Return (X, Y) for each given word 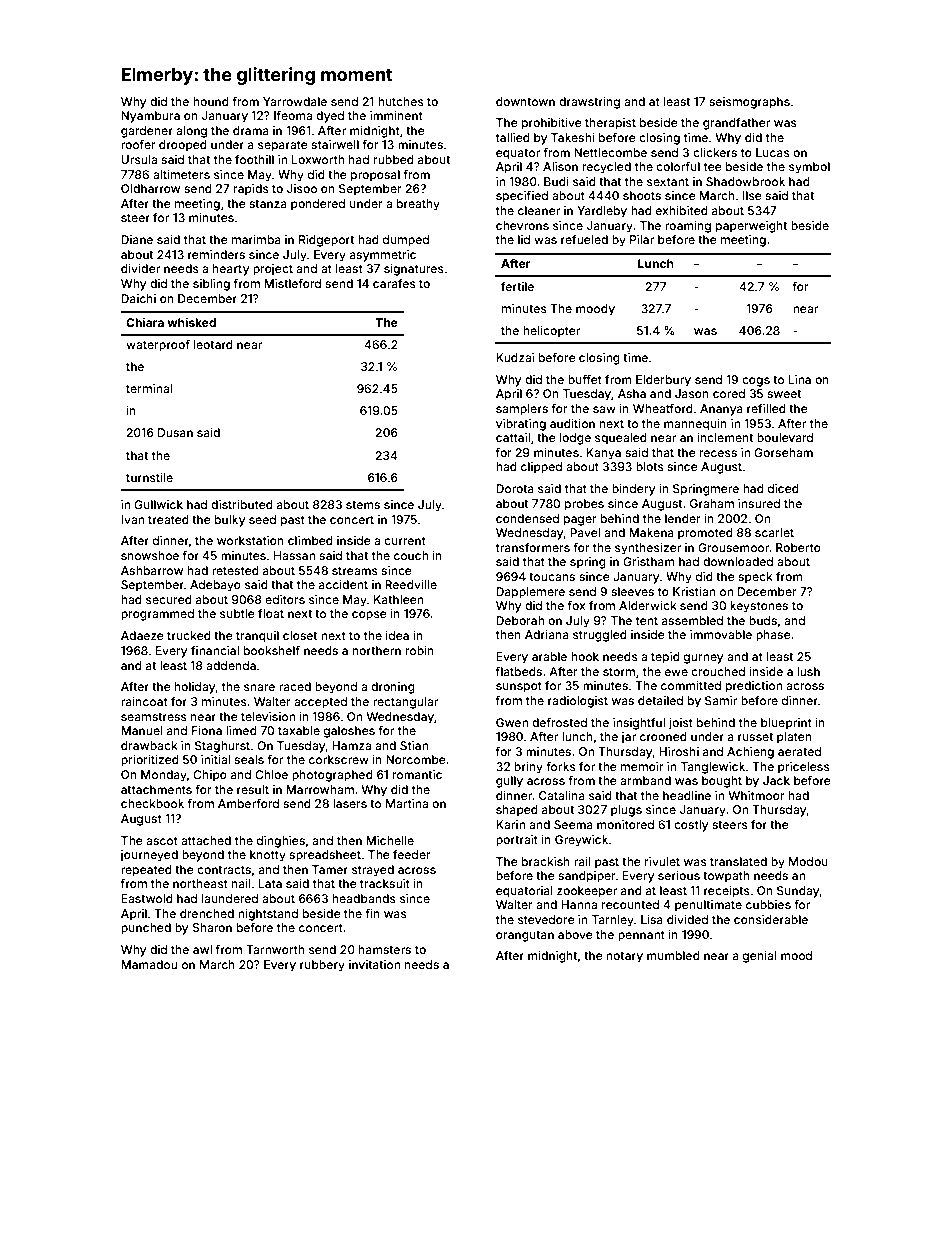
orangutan (525, 936)
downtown (525, 101)
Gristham (649, 561)
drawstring (589, 103)
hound (211, 101)
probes (584, 505)
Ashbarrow (152, 570)
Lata (270, 883)
